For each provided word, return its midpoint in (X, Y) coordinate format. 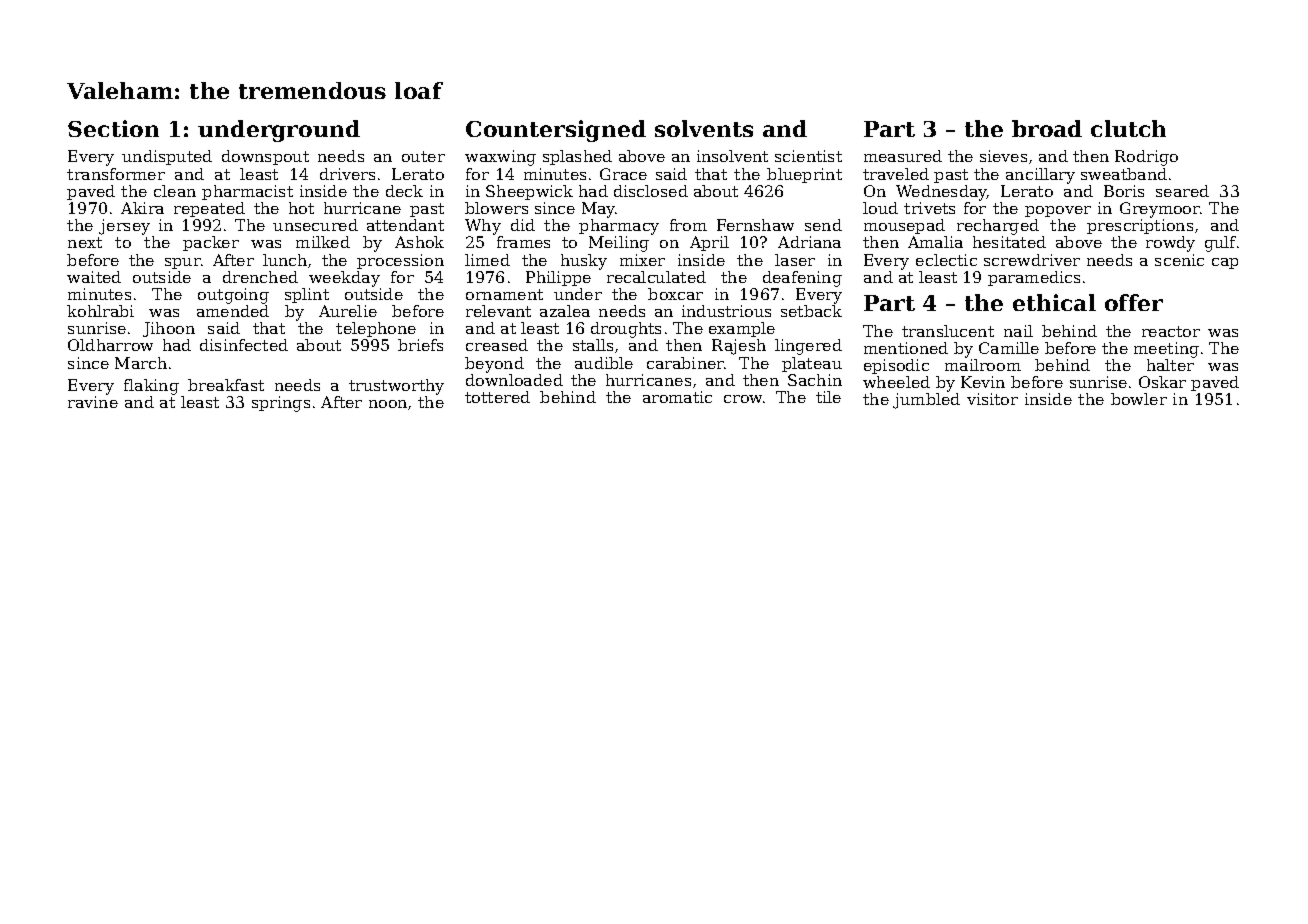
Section (113, 128)
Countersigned (556, 131)
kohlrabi (100, 311)
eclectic (946, 260)
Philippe (558, 278)
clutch (1128, 128)
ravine (93, 402)
